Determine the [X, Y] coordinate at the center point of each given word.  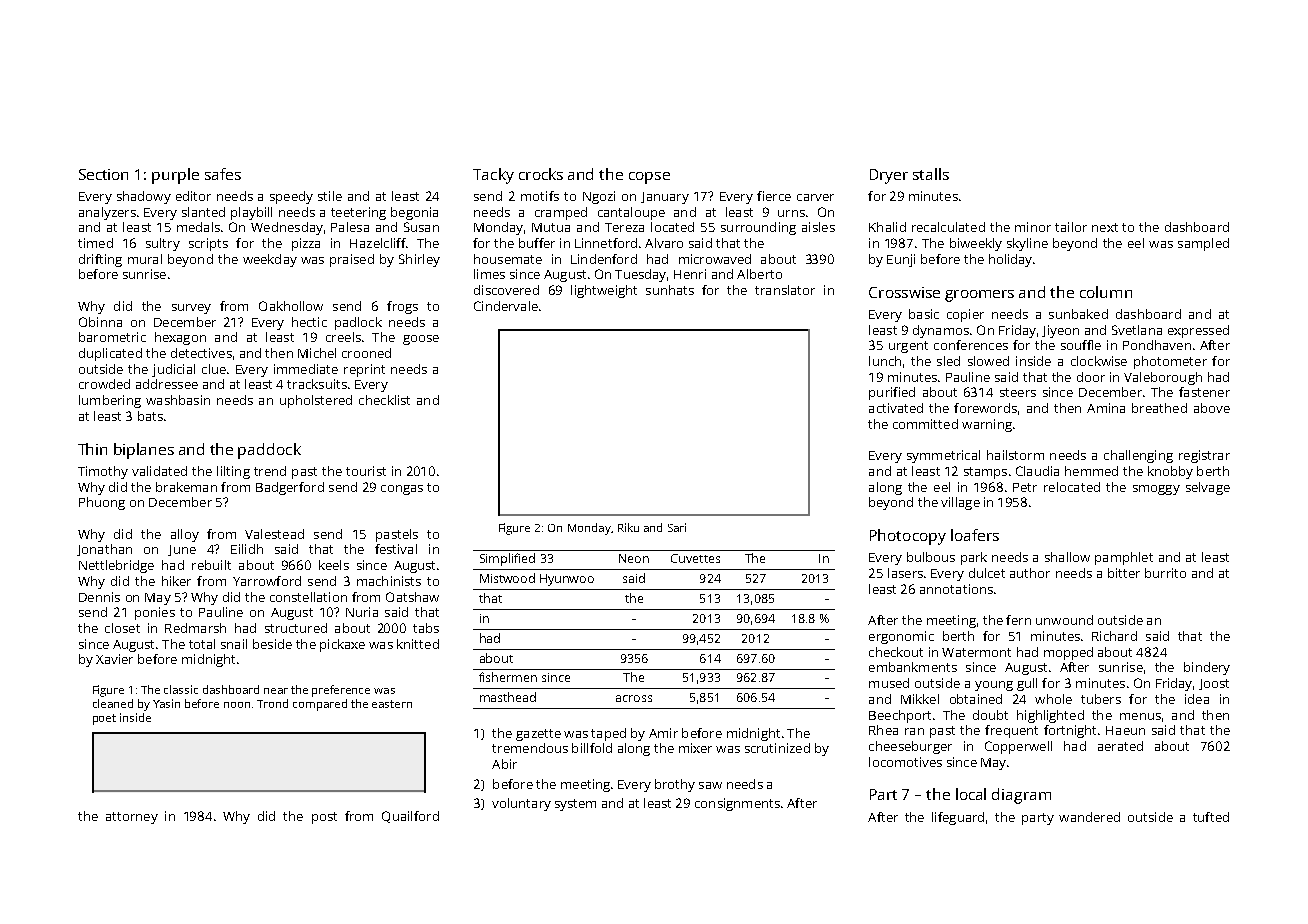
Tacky [493, 176]
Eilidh [247, 549]
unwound [1064, 620]
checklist [384, 400]
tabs [426, 628]
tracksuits [317, 384]
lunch [885, 361]
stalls [931, 174]
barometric [112, 337]
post [324, 818]
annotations [956, 589]
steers [1018, 392]
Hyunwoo [567, 580]
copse [649, 178]
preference [341, 691]
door [1091, 377]
